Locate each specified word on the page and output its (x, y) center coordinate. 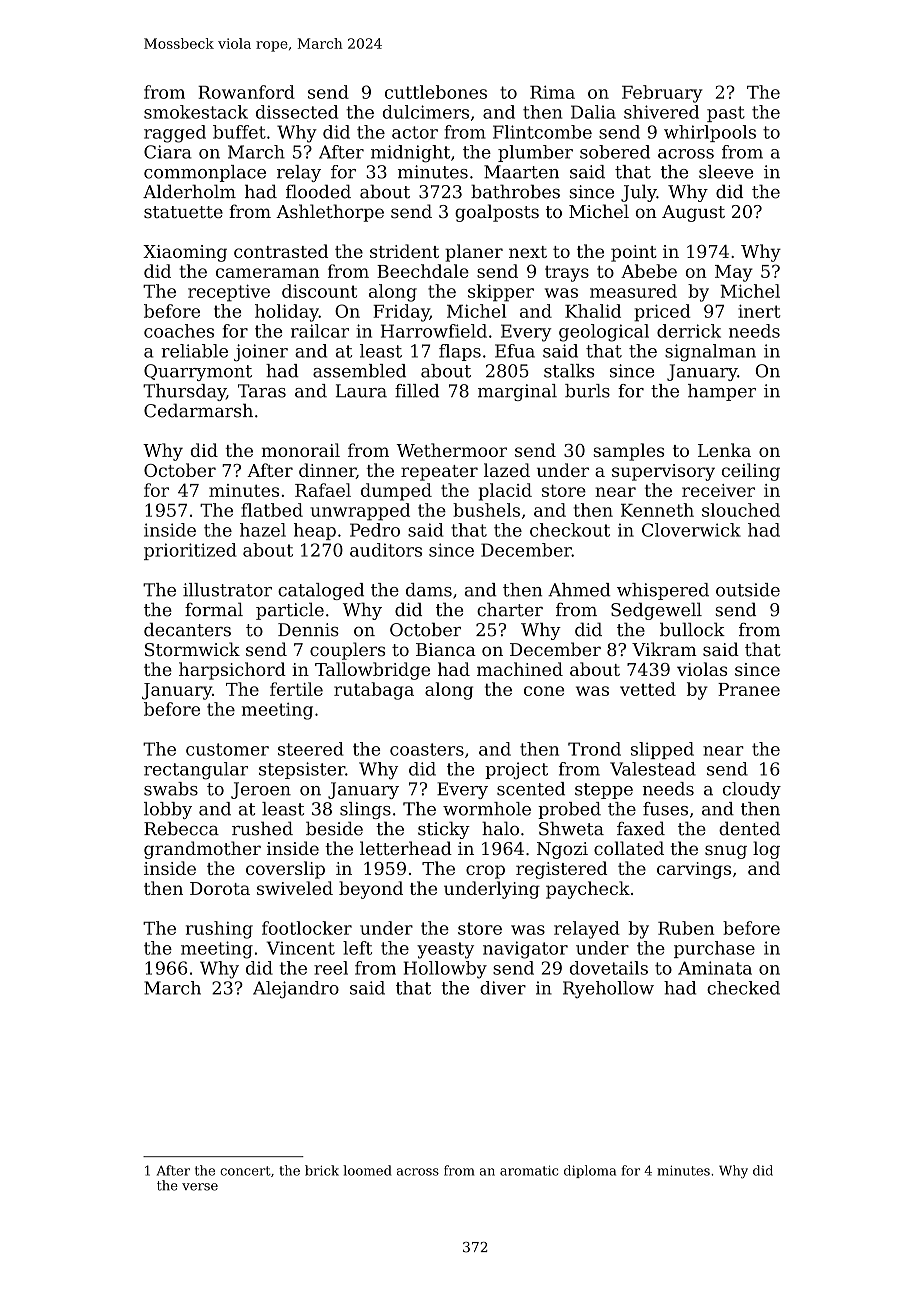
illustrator (227, 590)
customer (227, 749)
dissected (297, 112)
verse (200, 1187)
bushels (486, 510)
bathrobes (515, 191)
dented (749, 828)
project (516, 771)
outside (748, 590)
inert (759, 311)
